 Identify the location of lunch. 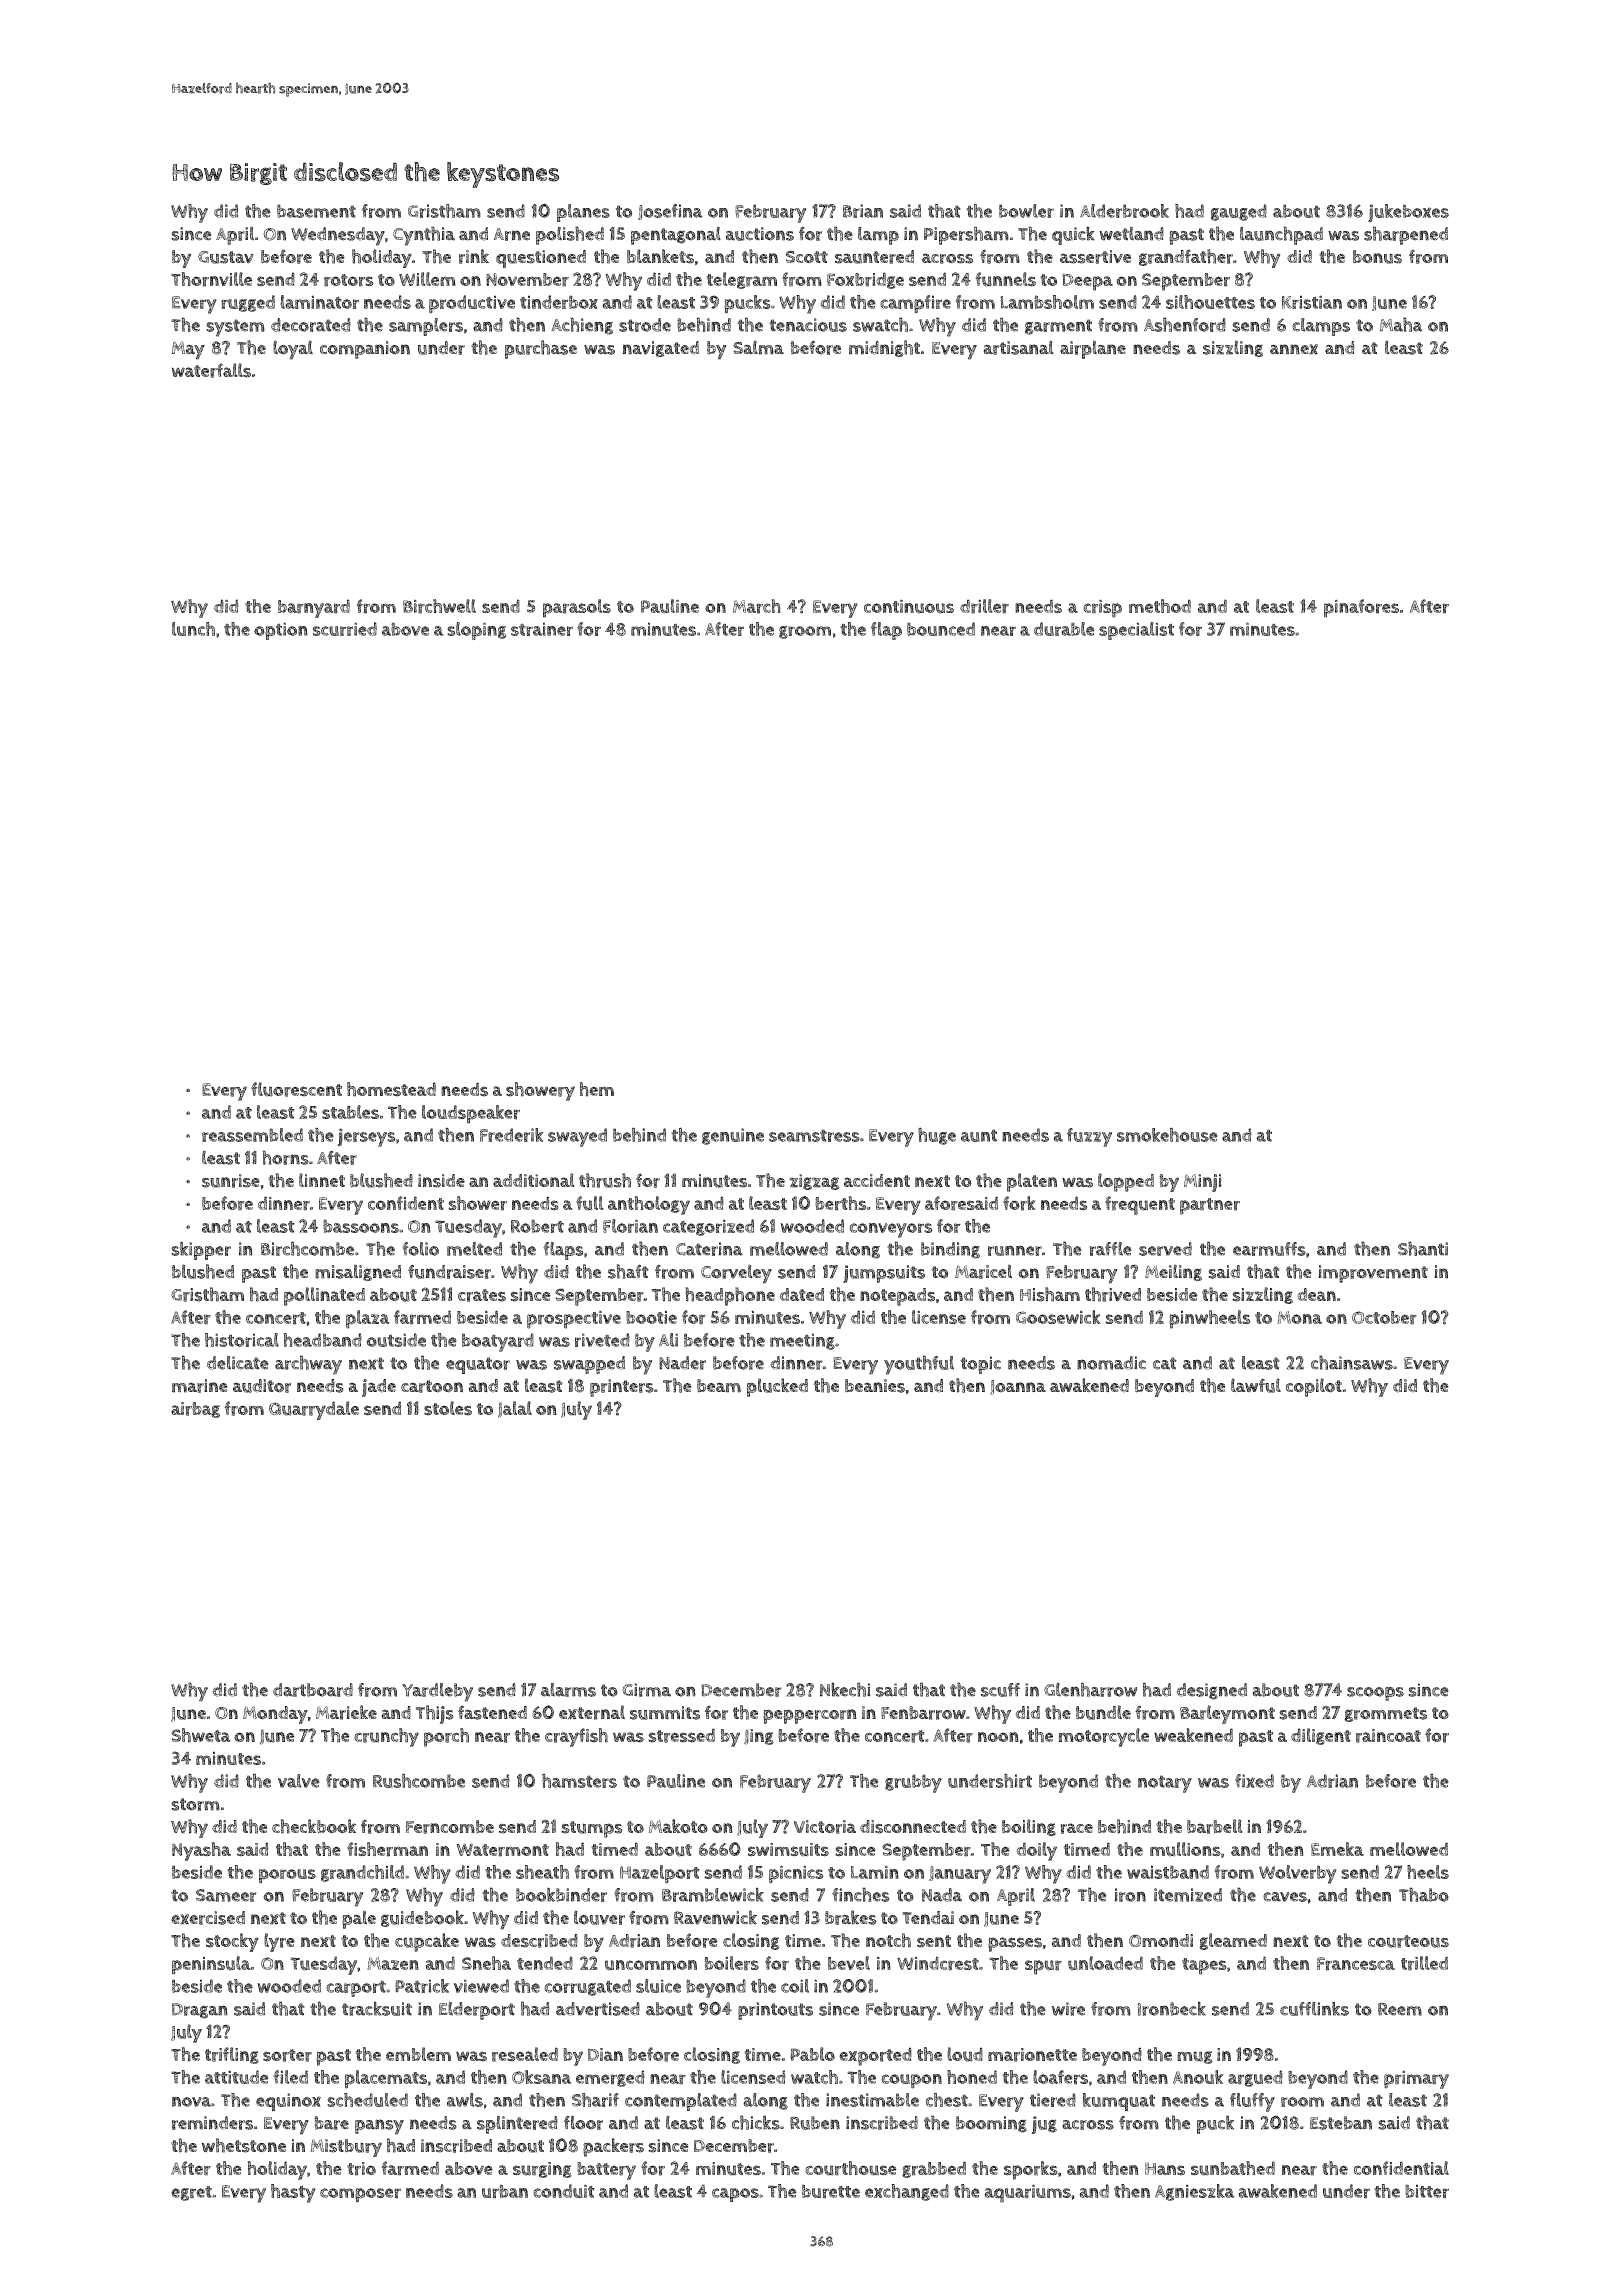
(193, 629).
